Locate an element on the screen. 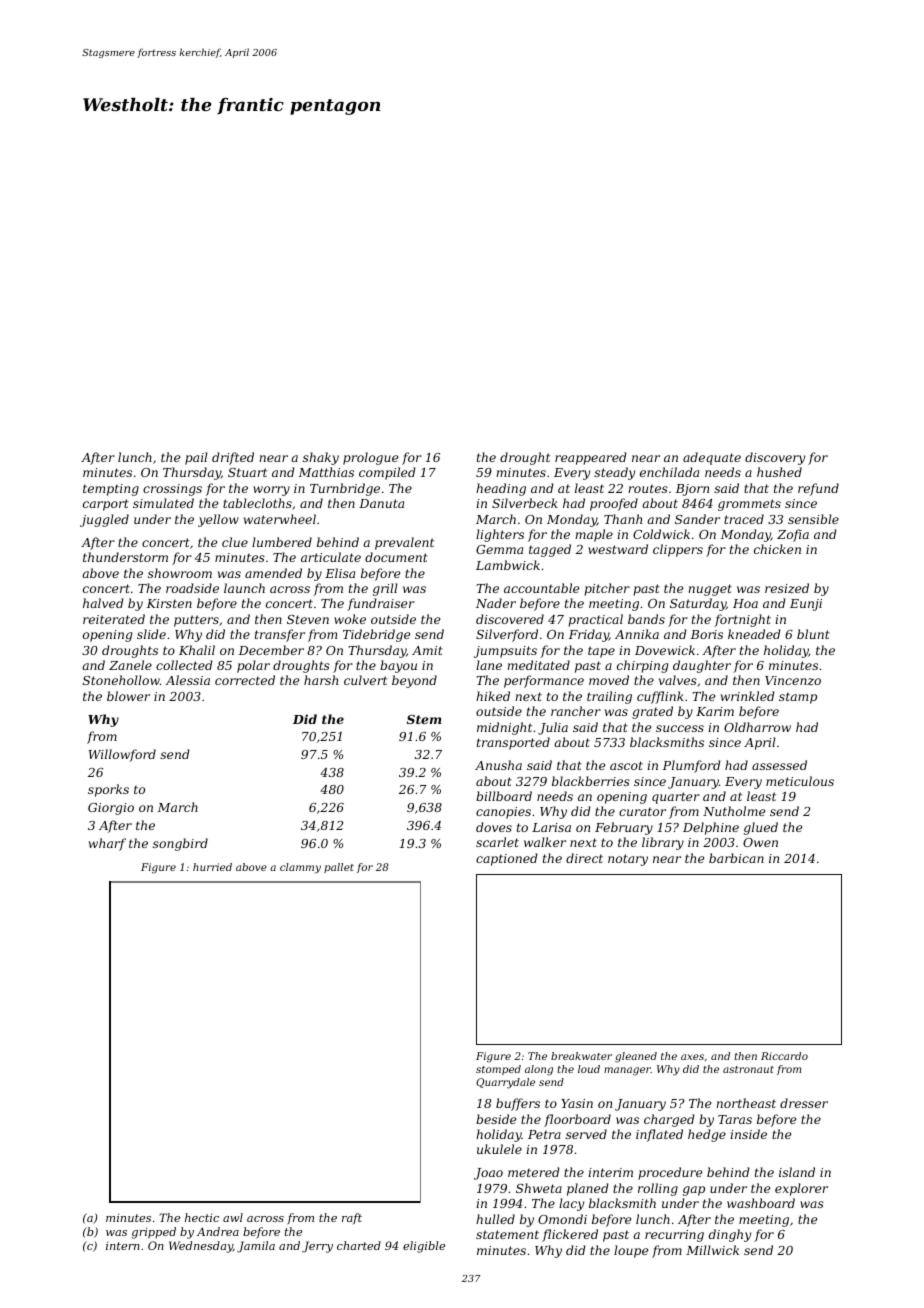  Millwick is located at coordinates (712, 1250).
